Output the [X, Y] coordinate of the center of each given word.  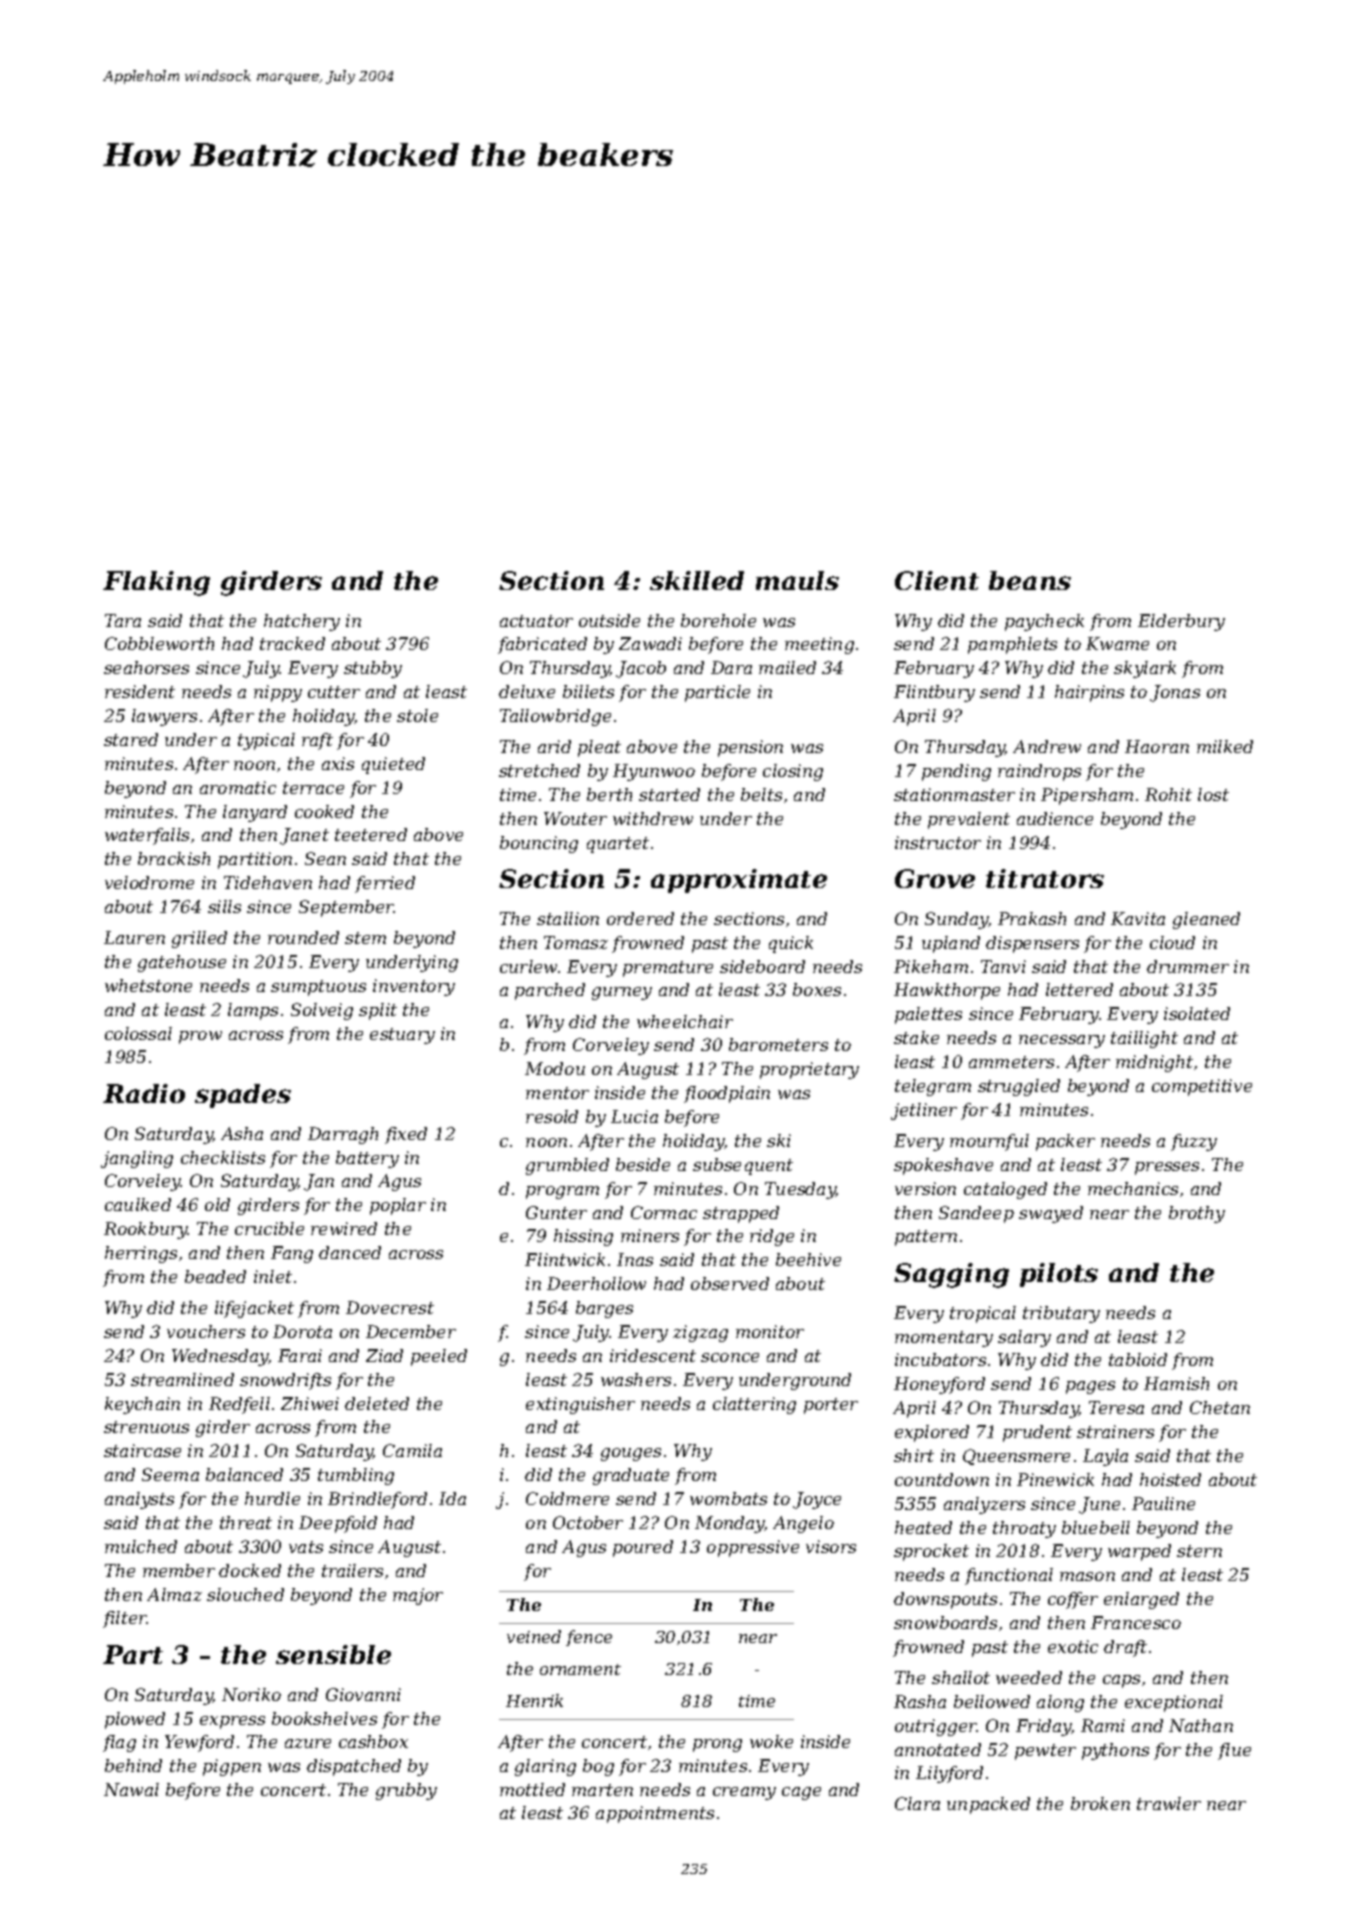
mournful [989, 1142]
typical [266, 741]
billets [588, 691]
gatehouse [182, 963]
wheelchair [685, 1021]
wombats [728, 1498]
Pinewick [1055, 1479]
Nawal [131, 1789]
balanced [244, 1474]
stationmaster [954, 794]
